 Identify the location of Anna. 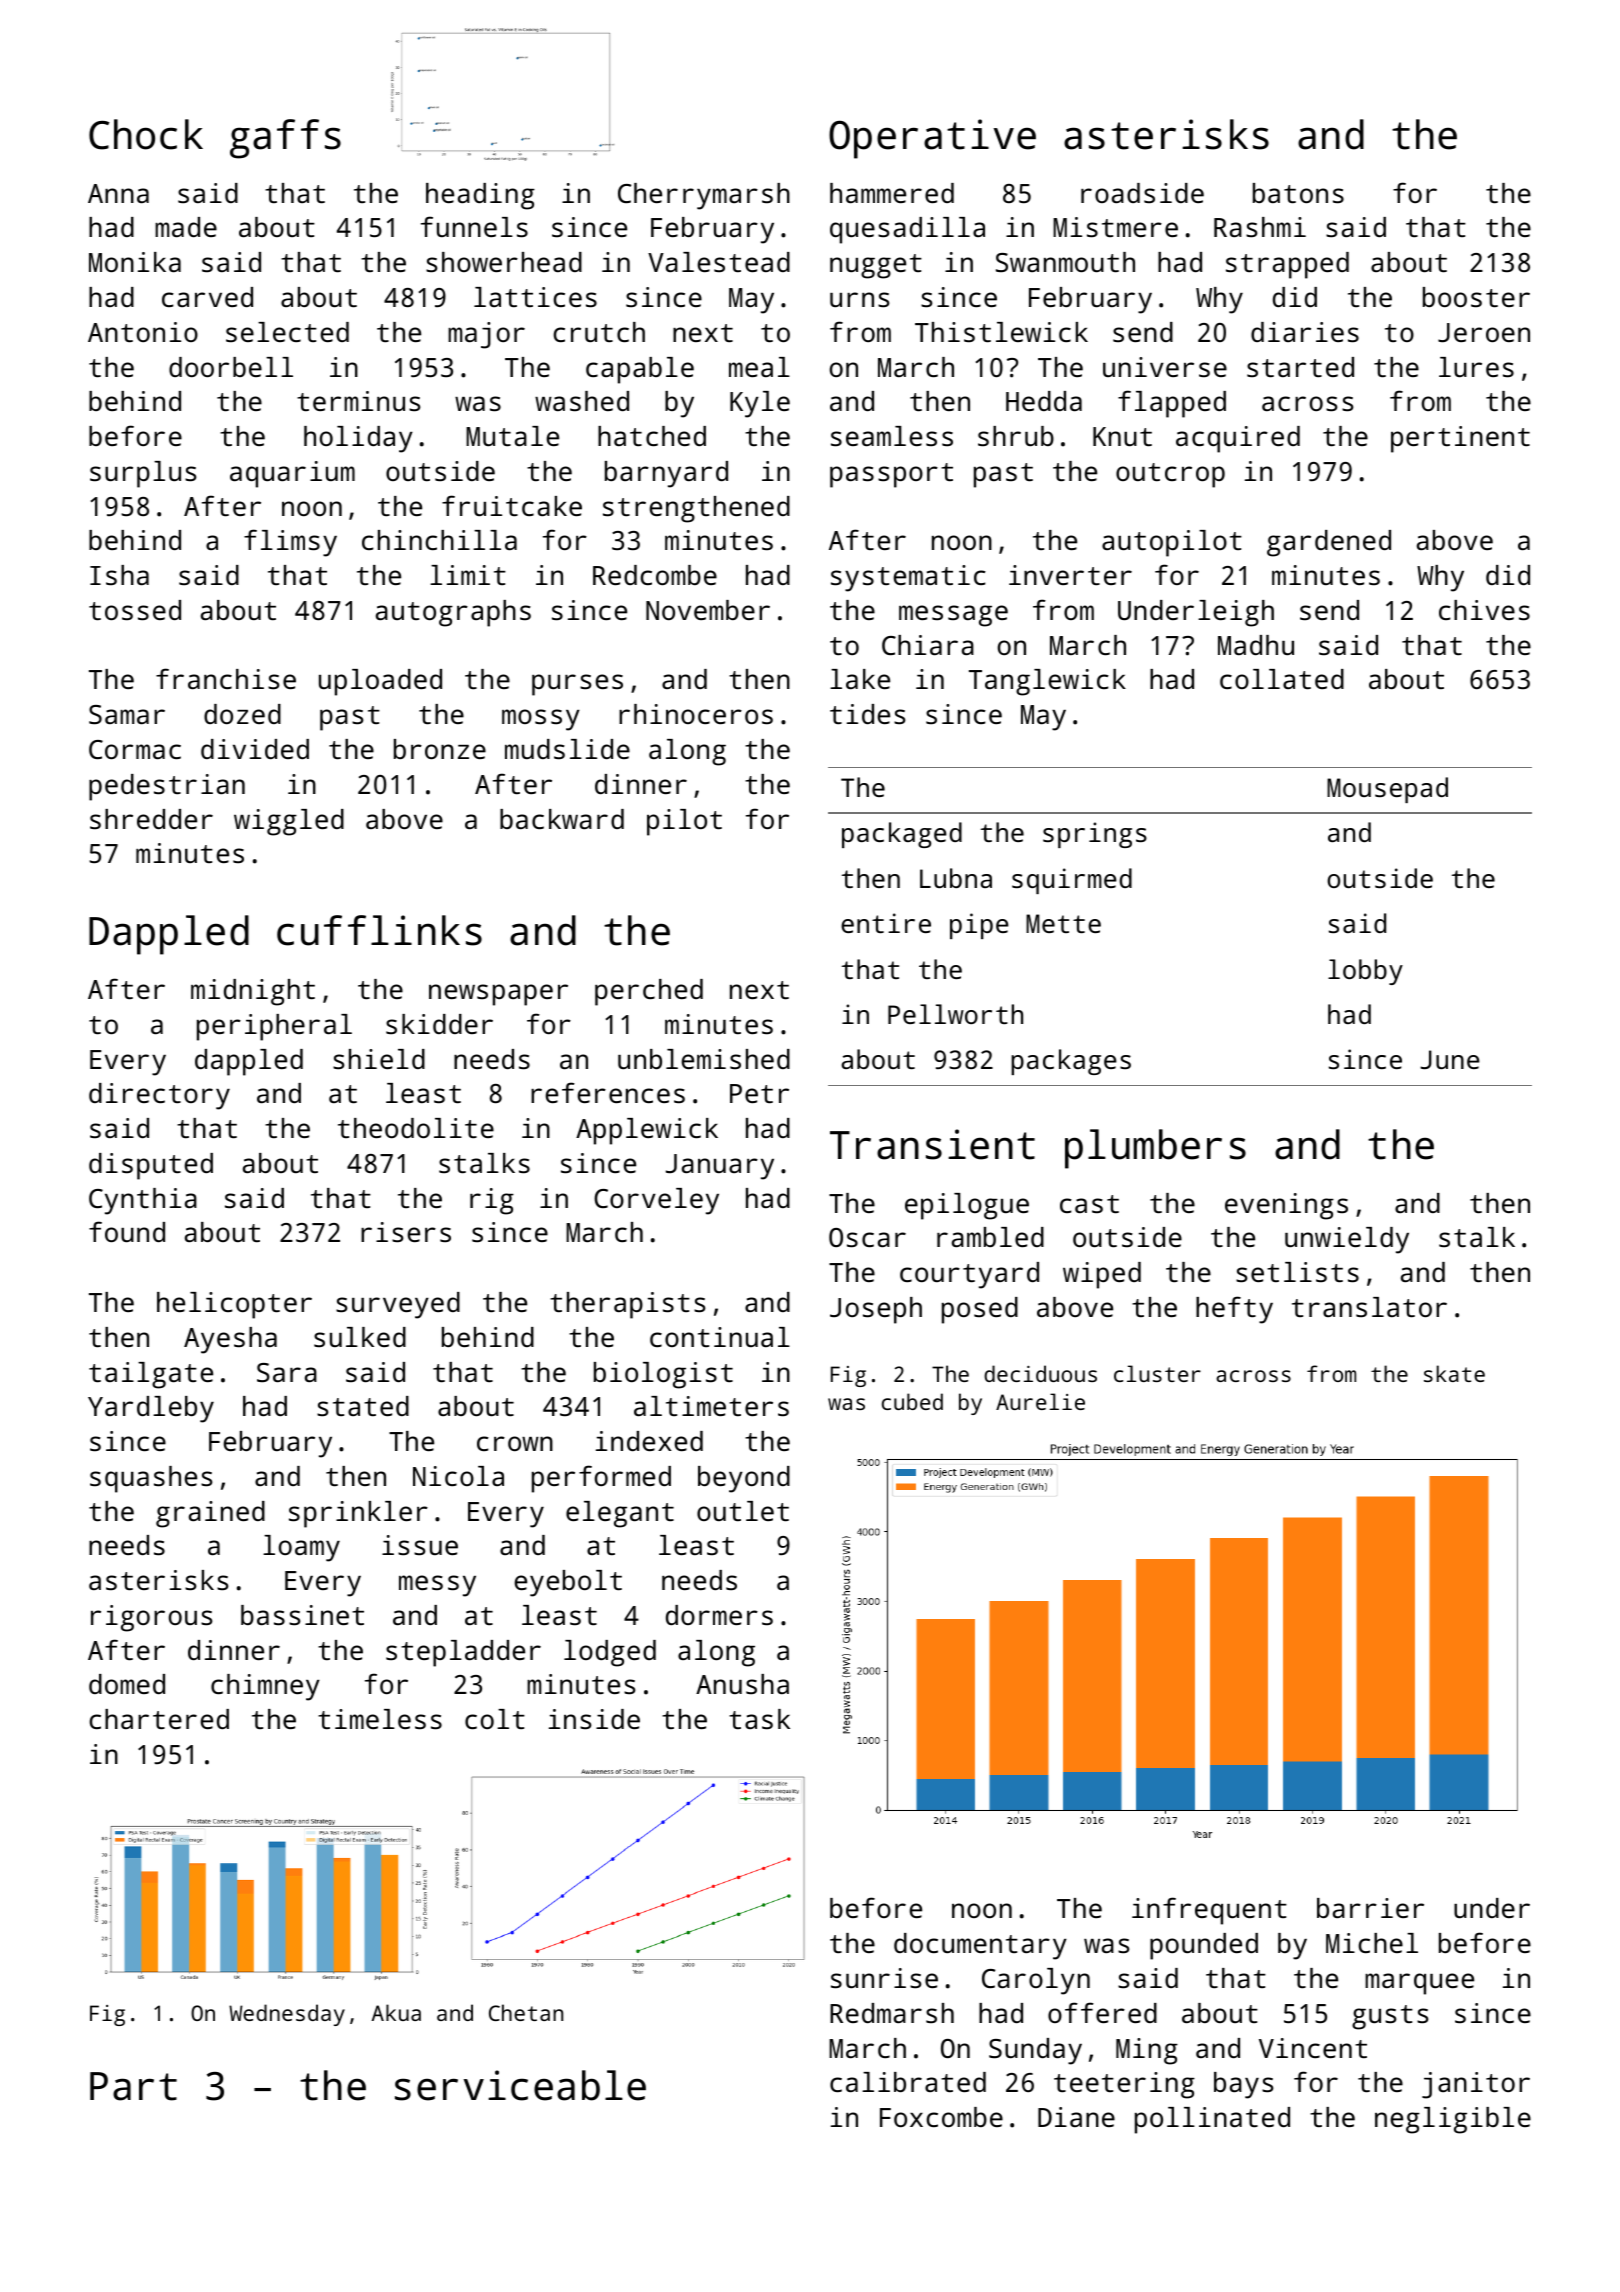
(118, 193).
